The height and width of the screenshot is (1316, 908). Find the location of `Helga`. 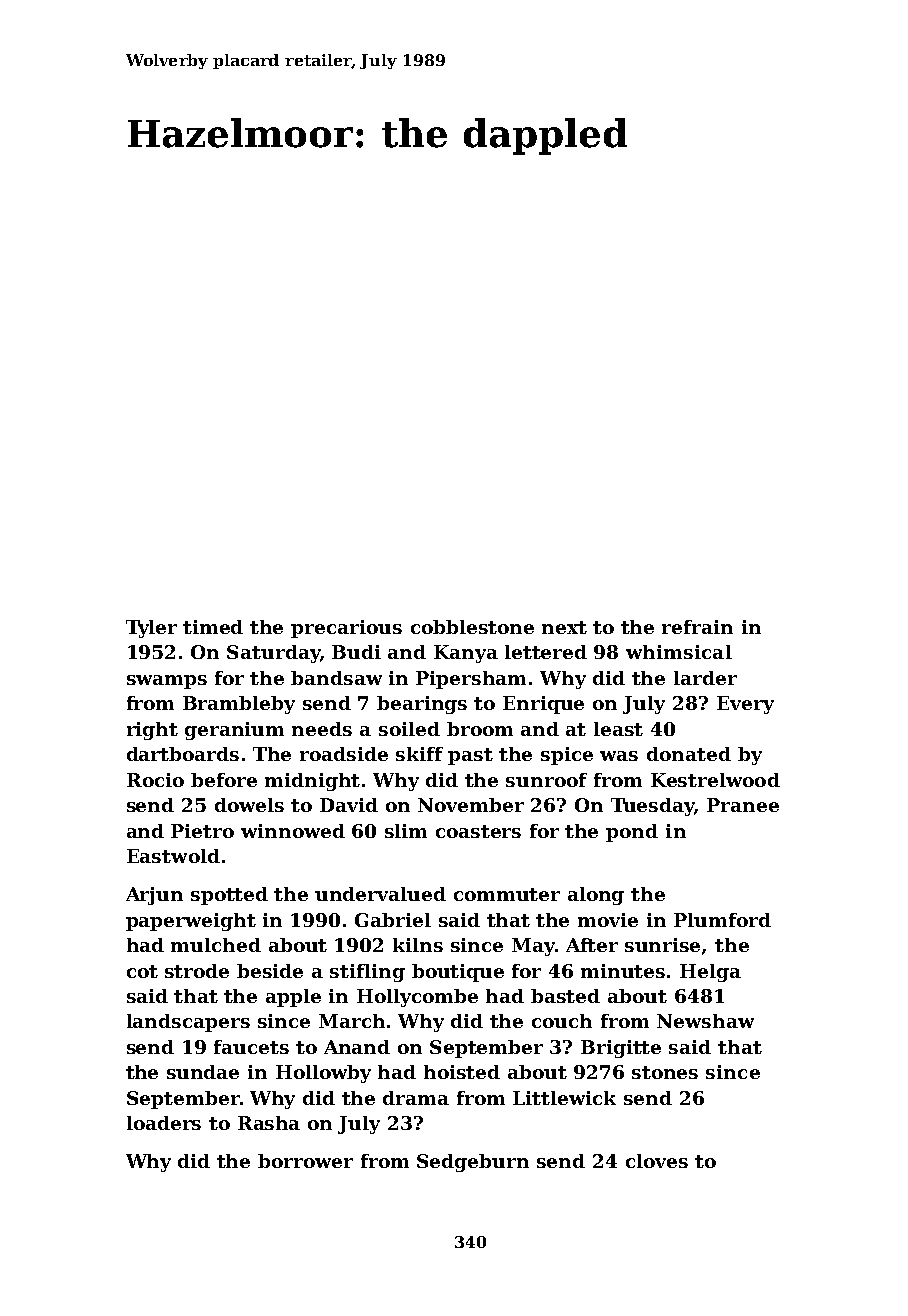

Helga is located at coordinates (710, 973).
